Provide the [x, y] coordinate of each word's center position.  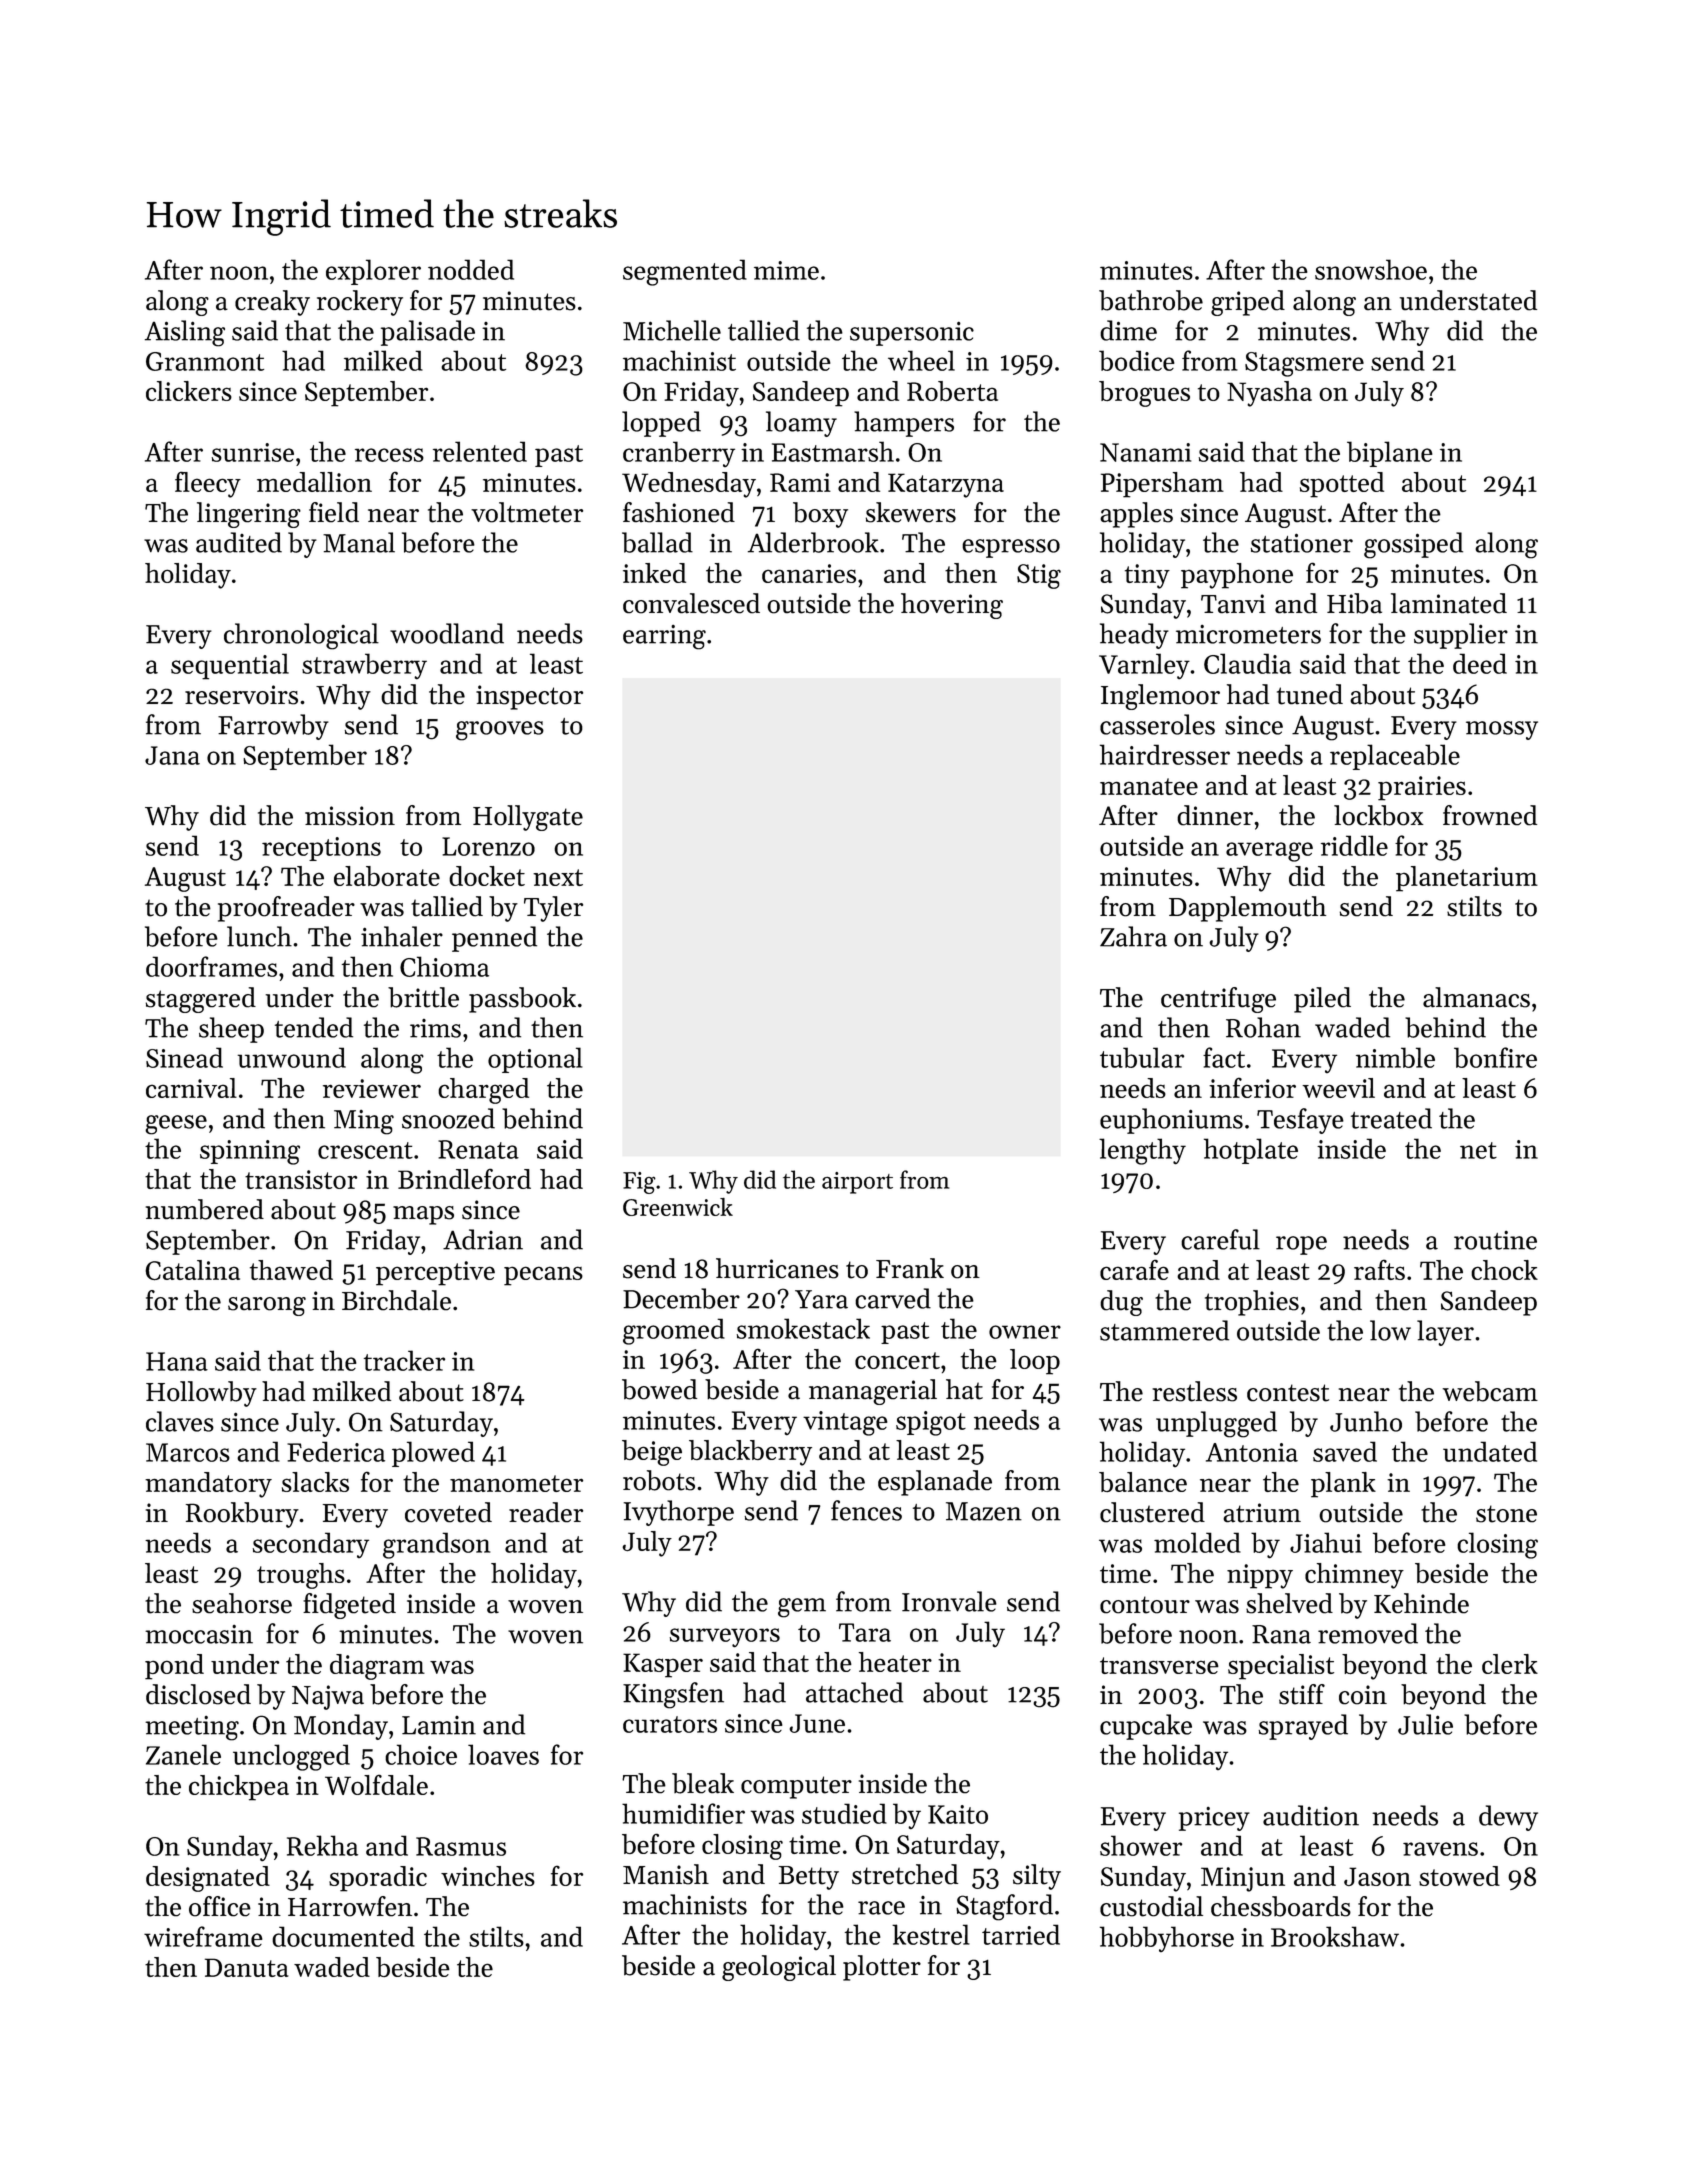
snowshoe [1371, 269]
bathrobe [1151, 300]
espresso [1011, 548]
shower [1141, 1845]
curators [670, 1724]
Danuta [247, 1967]
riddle [1354, 845]
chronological [301, 636]
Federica [336, 1451]
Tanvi [1233, 604]
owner [1025, 1332]
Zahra [1133, 936]
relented [480, 451]
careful [1220, 1239]
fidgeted [349, 1606]
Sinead [184, 1057]
